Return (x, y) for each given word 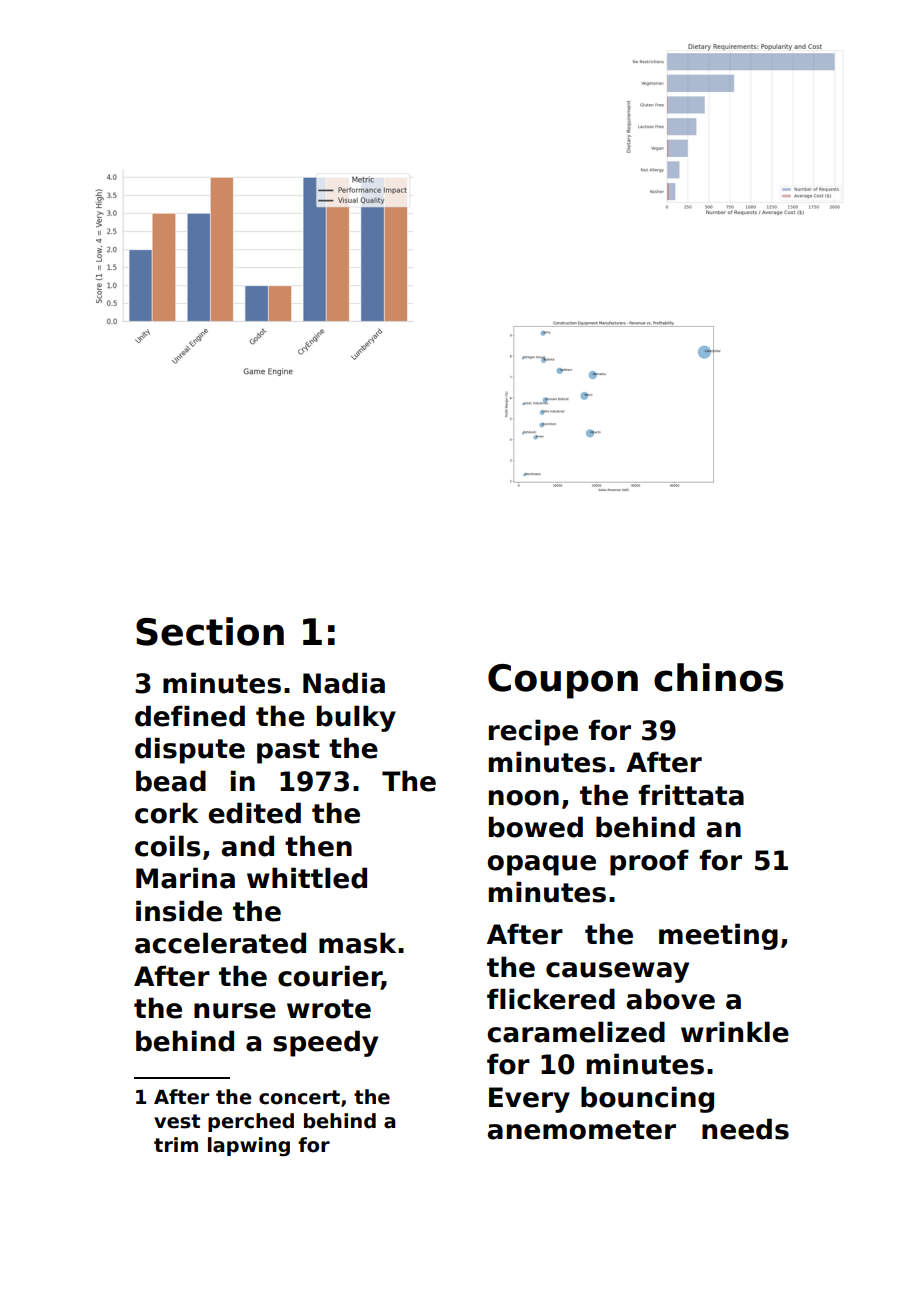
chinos (718, 677)
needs (745, 1129)
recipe (533, 732)
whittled (307, 878)
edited (254, 813)
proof (649, 862)
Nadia (344, 683)
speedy (325, 1043)
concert (299, 1097)
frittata (691, 795)
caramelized (576, 1032)
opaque (541, 865)
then (318, 846)
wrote (329, 1009)
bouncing (647, 1099)
